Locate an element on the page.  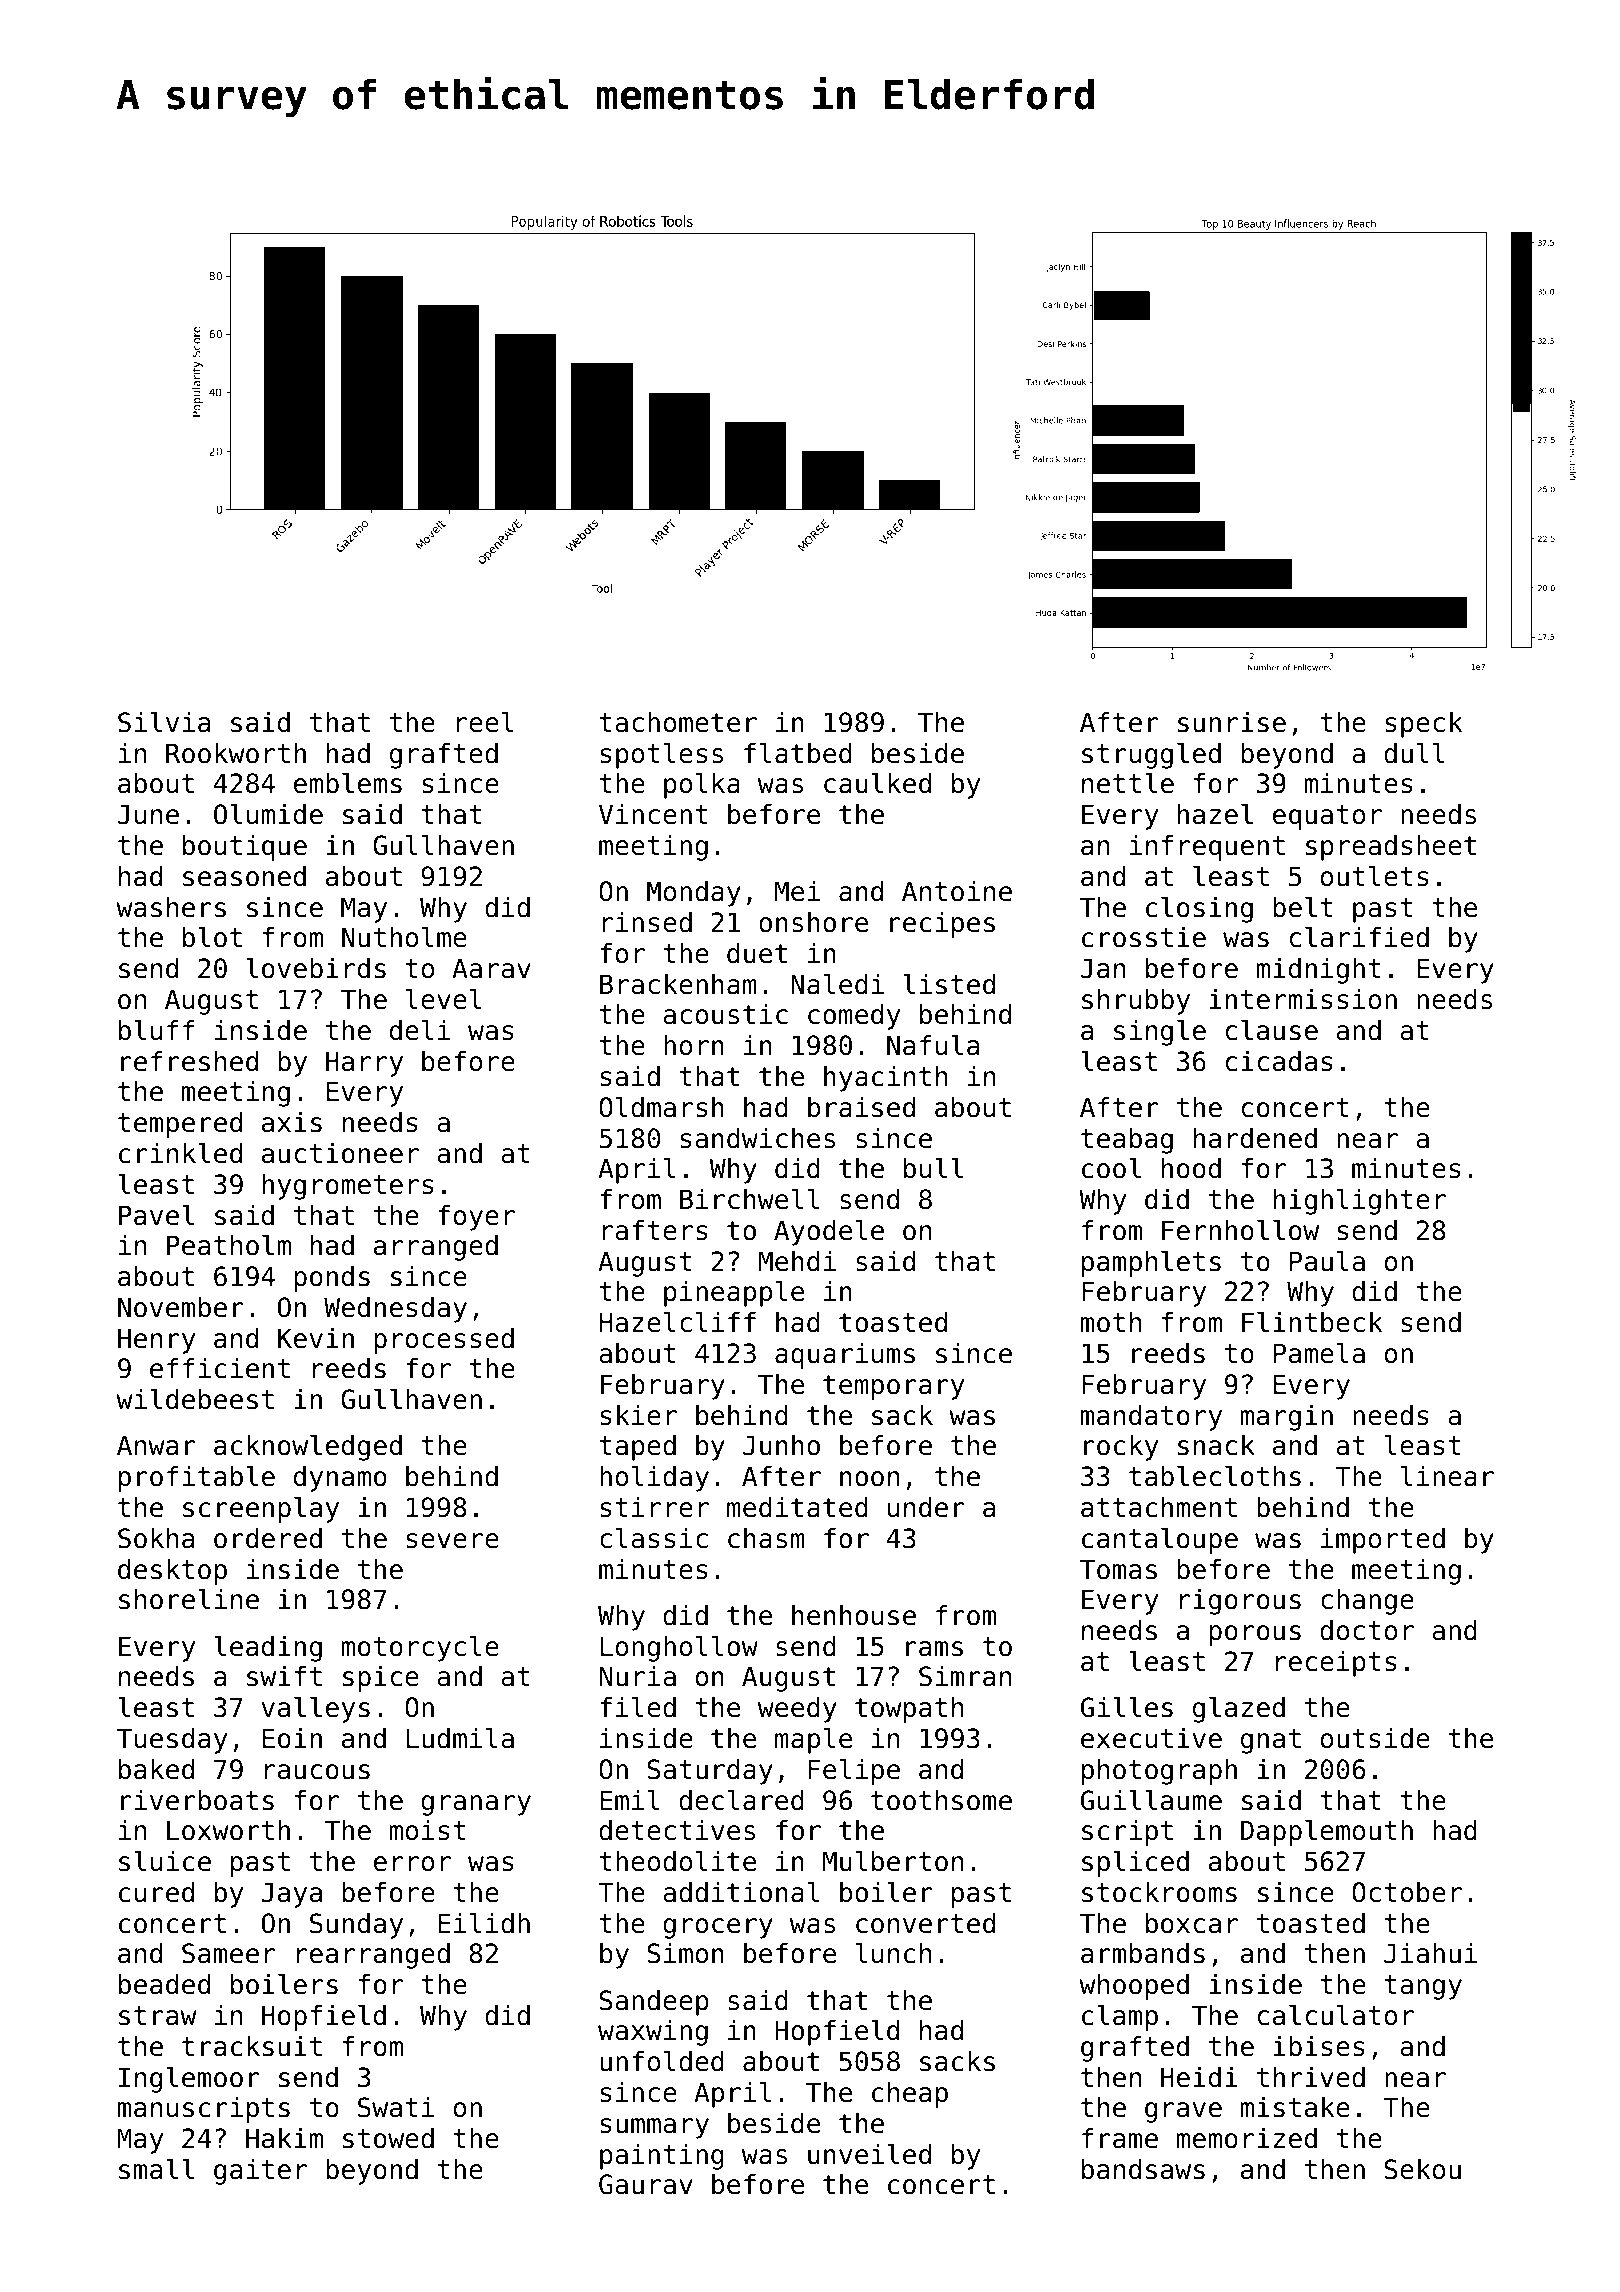
hyacinth is located at coordinates (885, 1079).
